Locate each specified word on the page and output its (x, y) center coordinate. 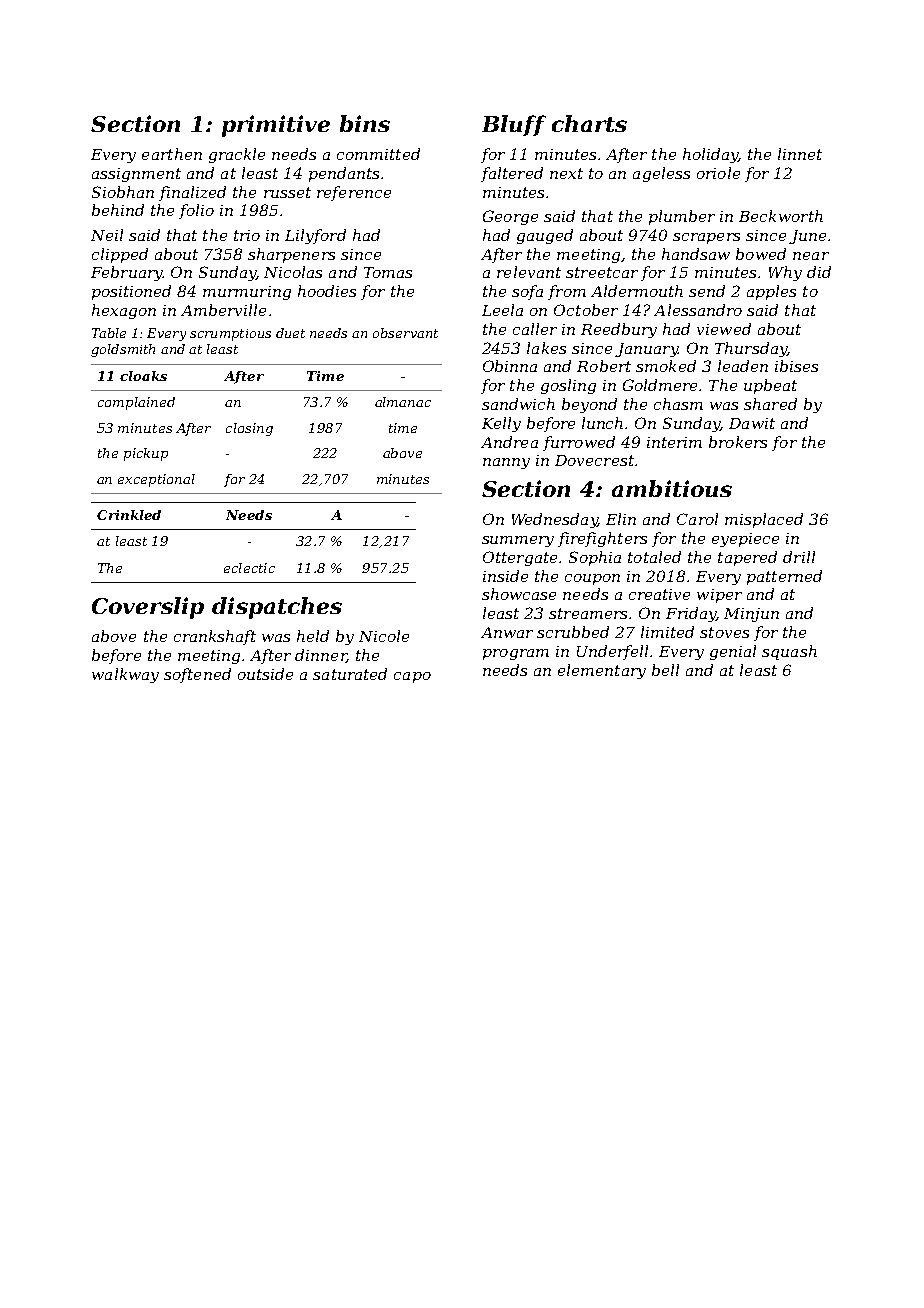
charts (589, 123)
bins (365, 123)
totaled (654, 557)
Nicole (384, 636)
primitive (276, 126)
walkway (125, 675)
